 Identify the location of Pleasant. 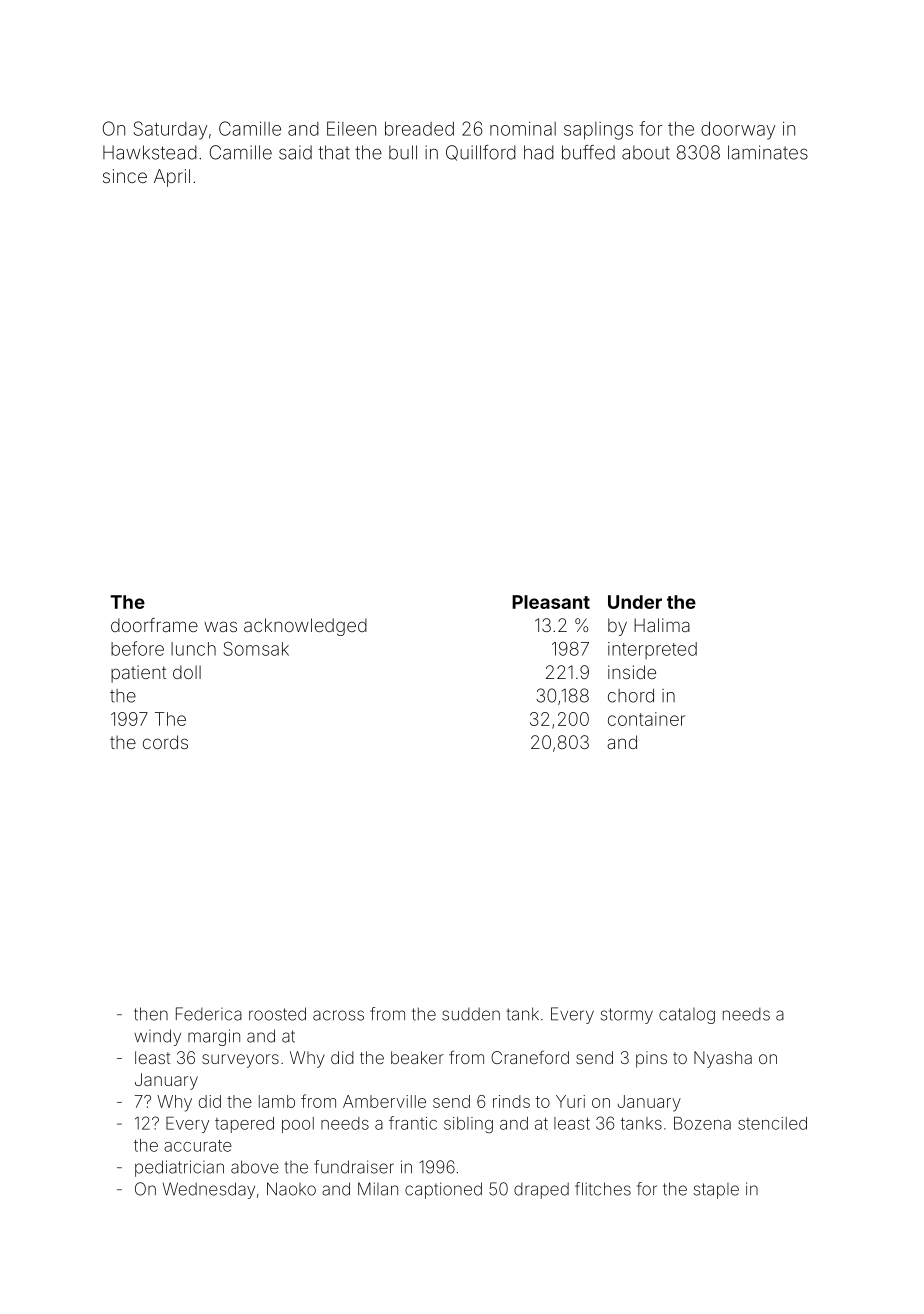
(551, 602).
